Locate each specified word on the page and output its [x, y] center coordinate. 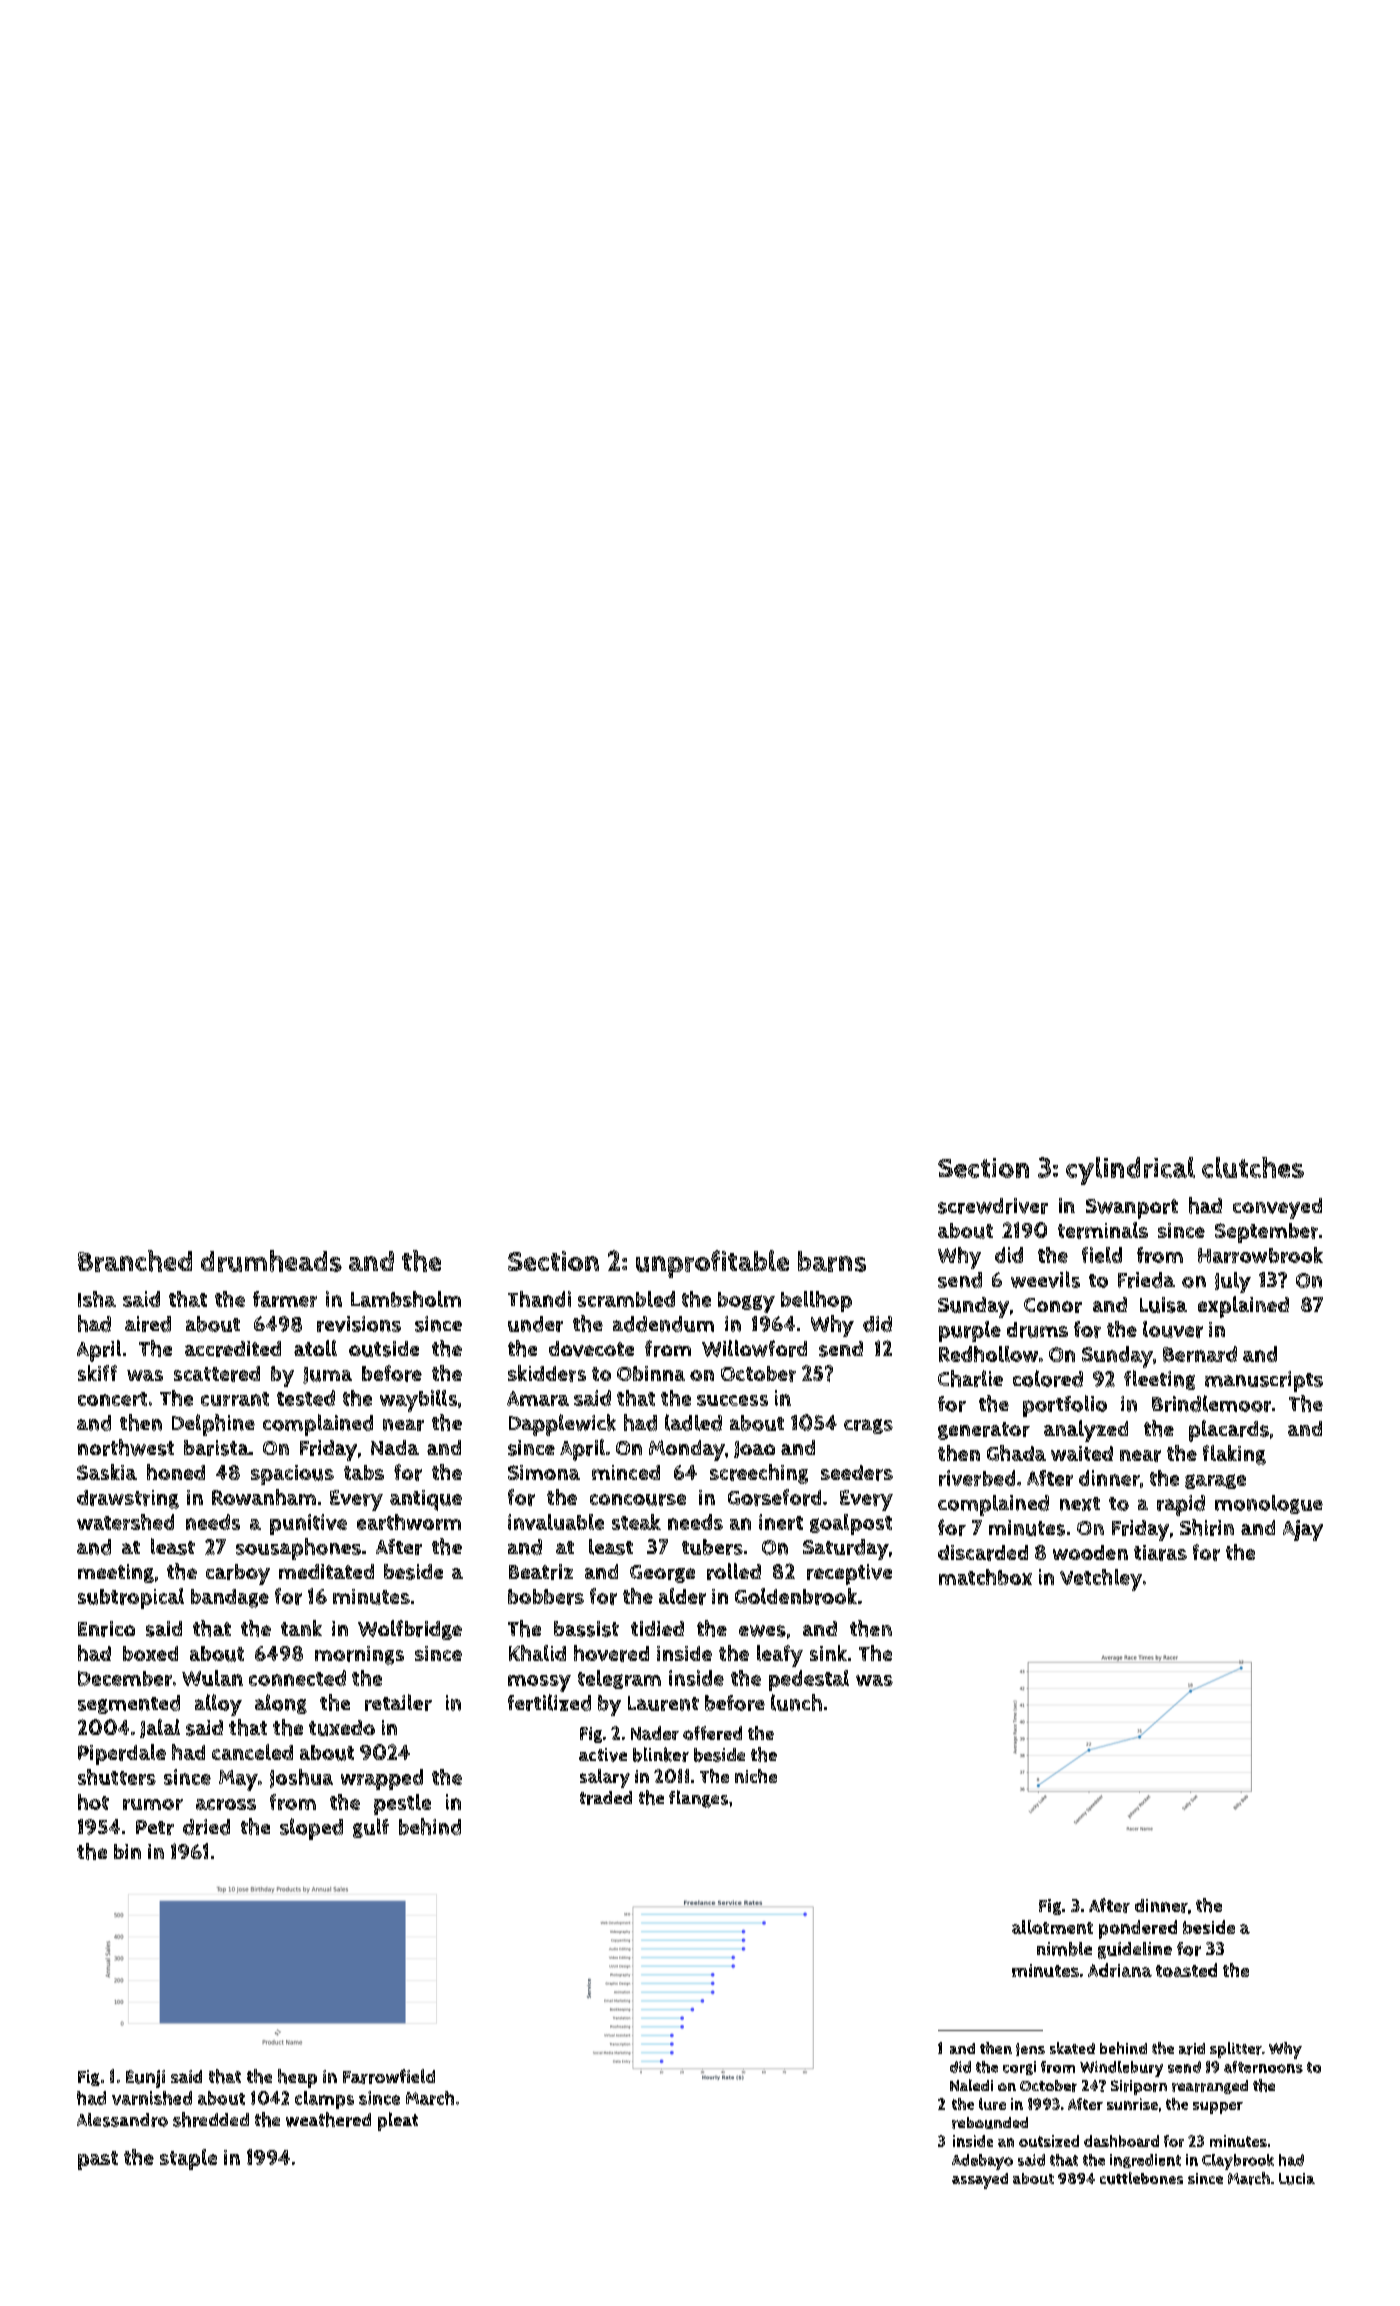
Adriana [1120, 1970]
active [603, 1755]
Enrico [106, 1629]
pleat [398, 2121]
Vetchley [1101, 1580]
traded [606, 1798]
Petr [155, 1827]
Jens [1030, 2049]
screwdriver [993, 1206]
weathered [328, 2119]
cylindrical [1130, 1171]
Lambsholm [406, 1299]
